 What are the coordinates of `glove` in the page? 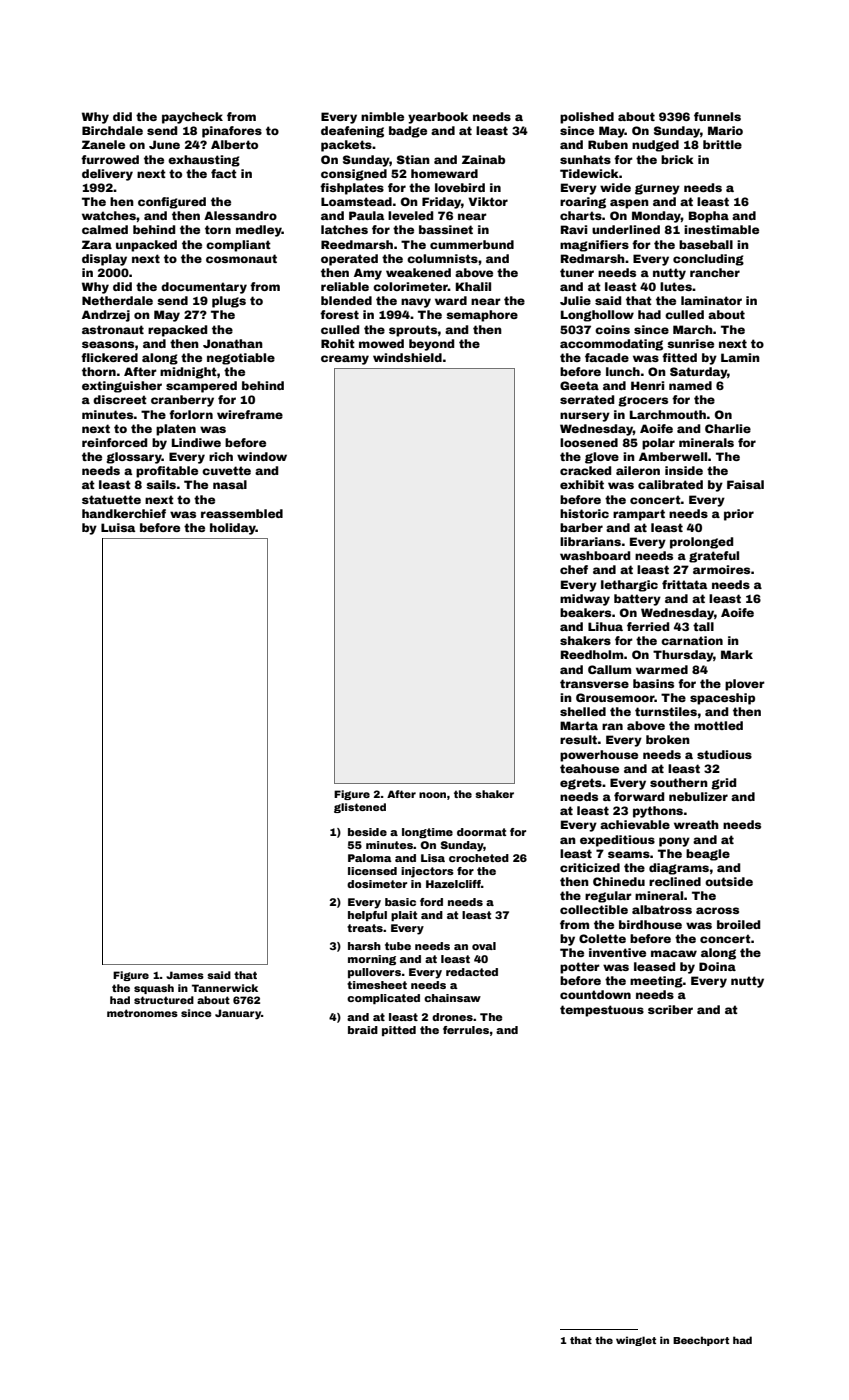 It's located at (602, 458).
